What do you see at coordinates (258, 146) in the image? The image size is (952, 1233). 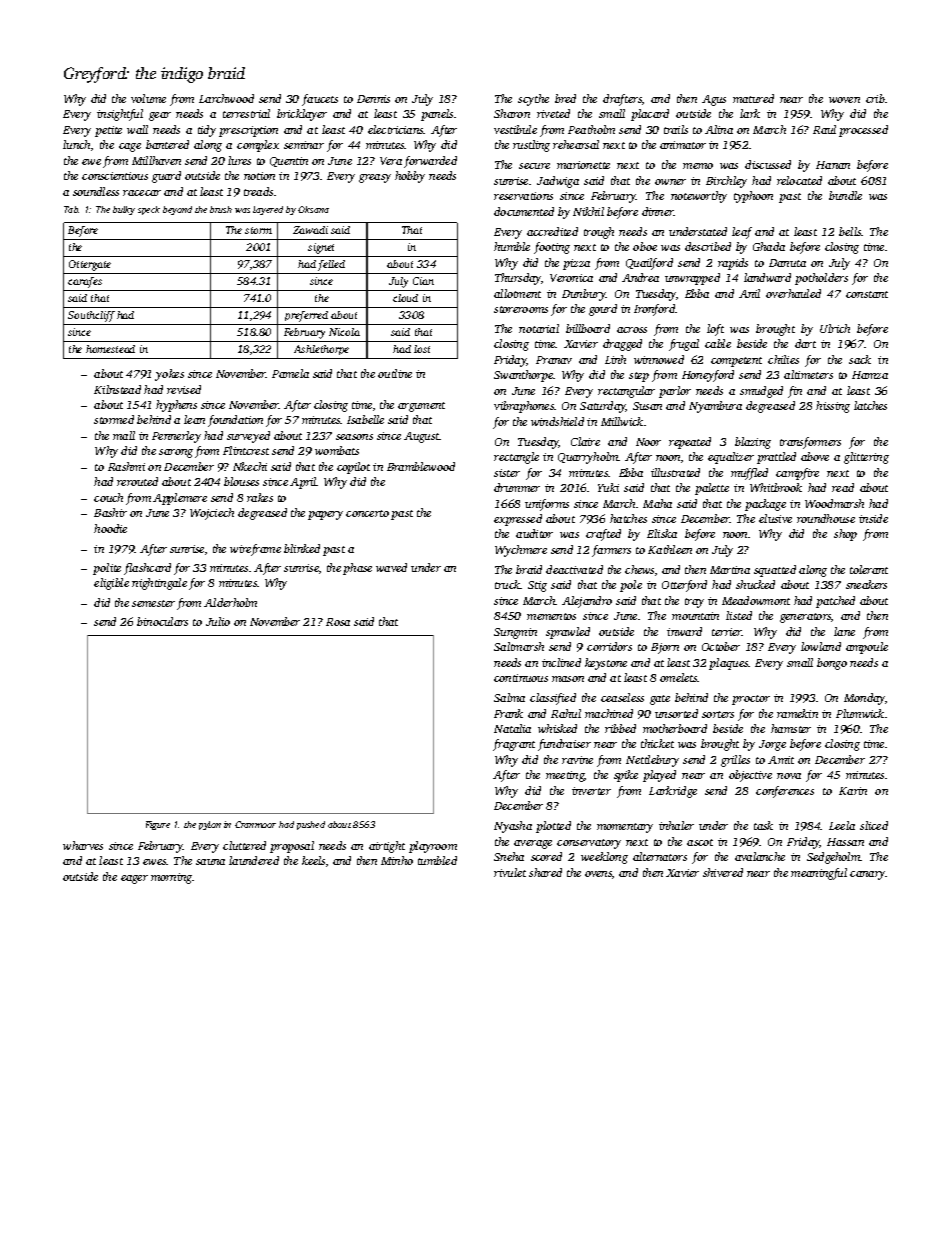 I see `complex` at bounding box center [258, 146].
